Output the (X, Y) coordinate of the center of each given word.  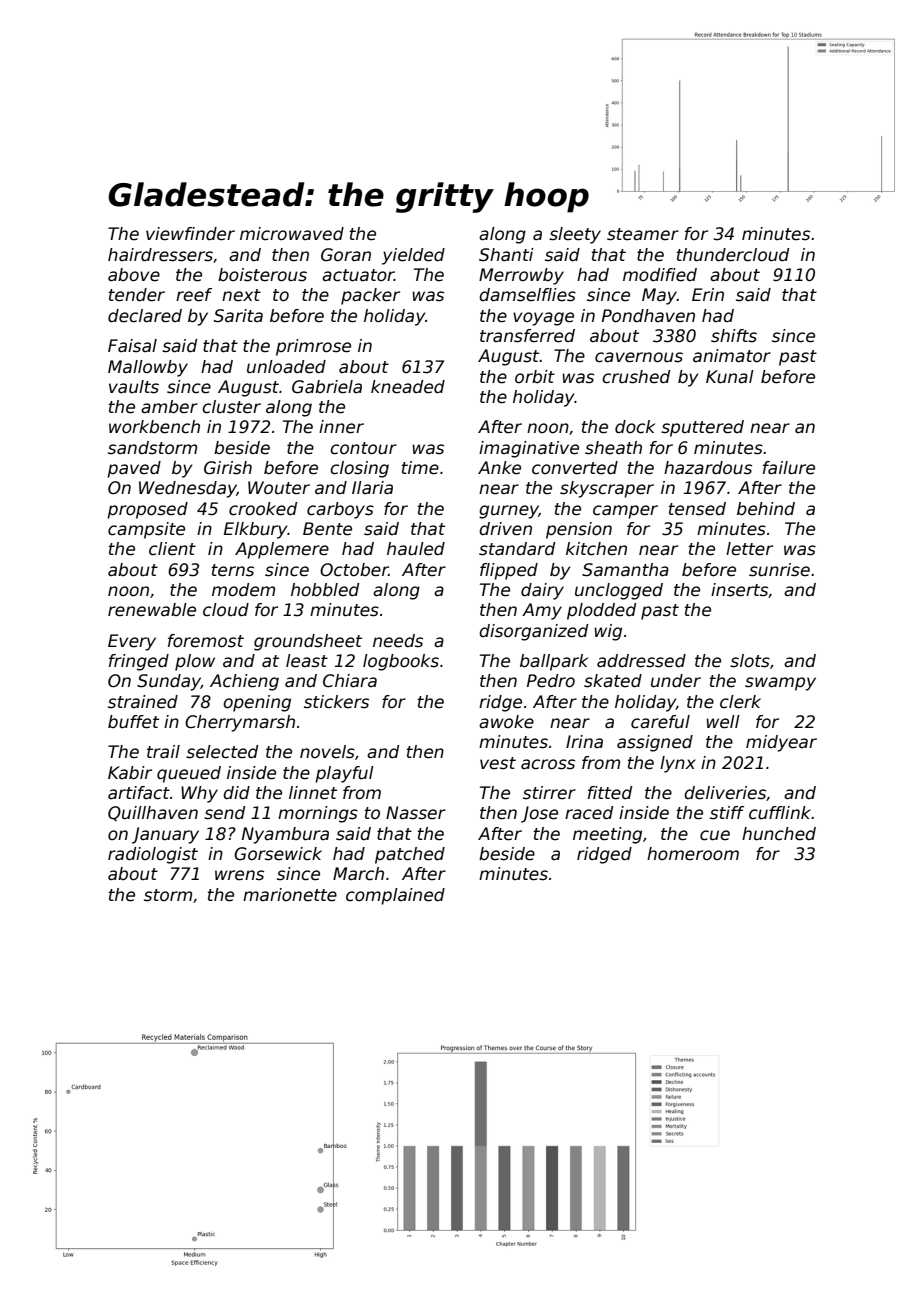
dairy (542, 591)
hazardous (708, 468)
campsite (146, 530)
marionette (290, 895)
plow (195, 662)
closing (359, 469)
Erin (708, 294)
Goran (346, 255)
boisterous (262, 275)
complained (395, 896)
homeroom (693, 854)
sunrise (779, 570)
